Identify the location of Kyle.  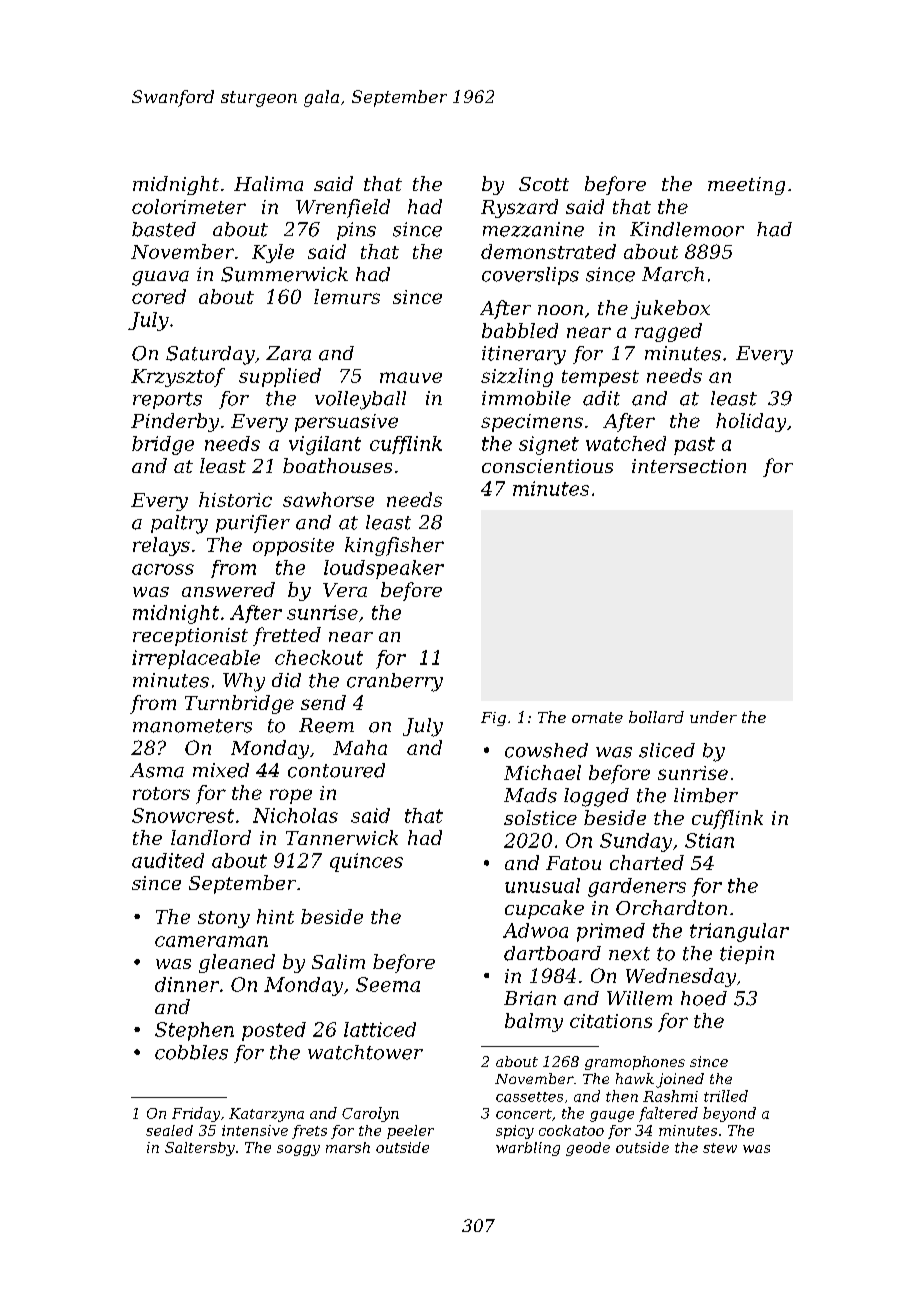
(273, 253).
